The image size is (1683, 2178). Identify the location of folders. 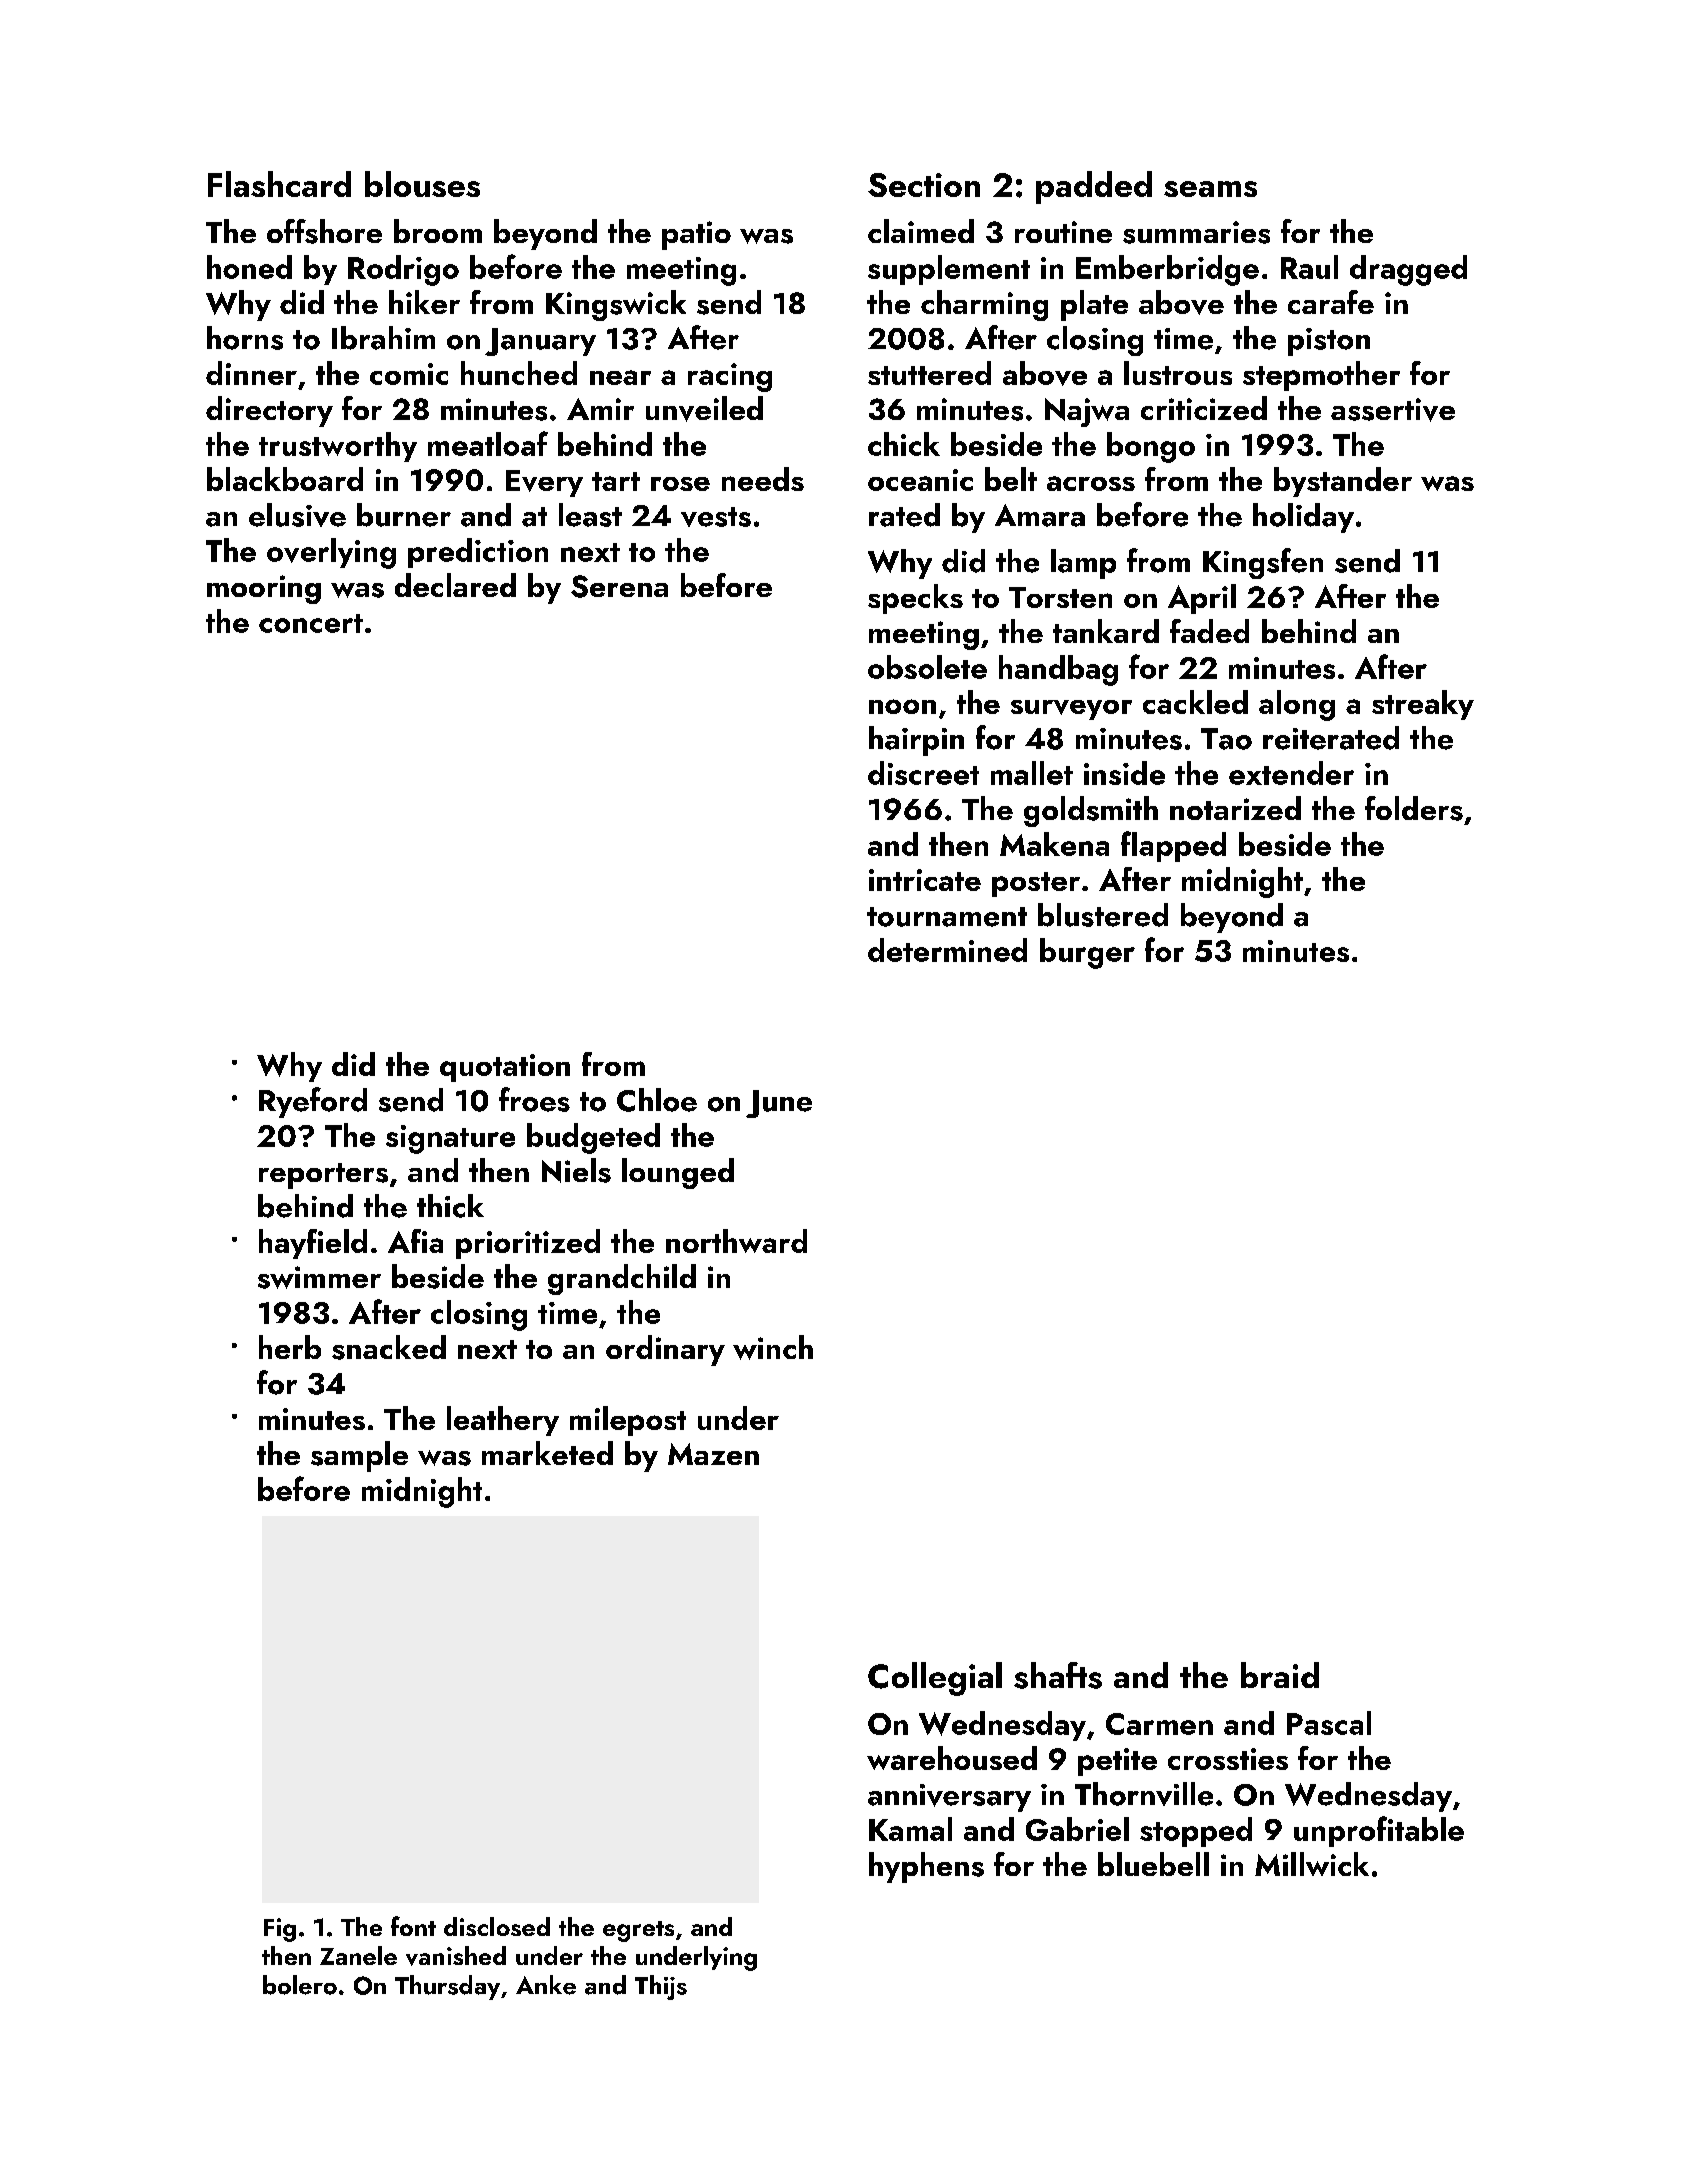
(1414, 808).
